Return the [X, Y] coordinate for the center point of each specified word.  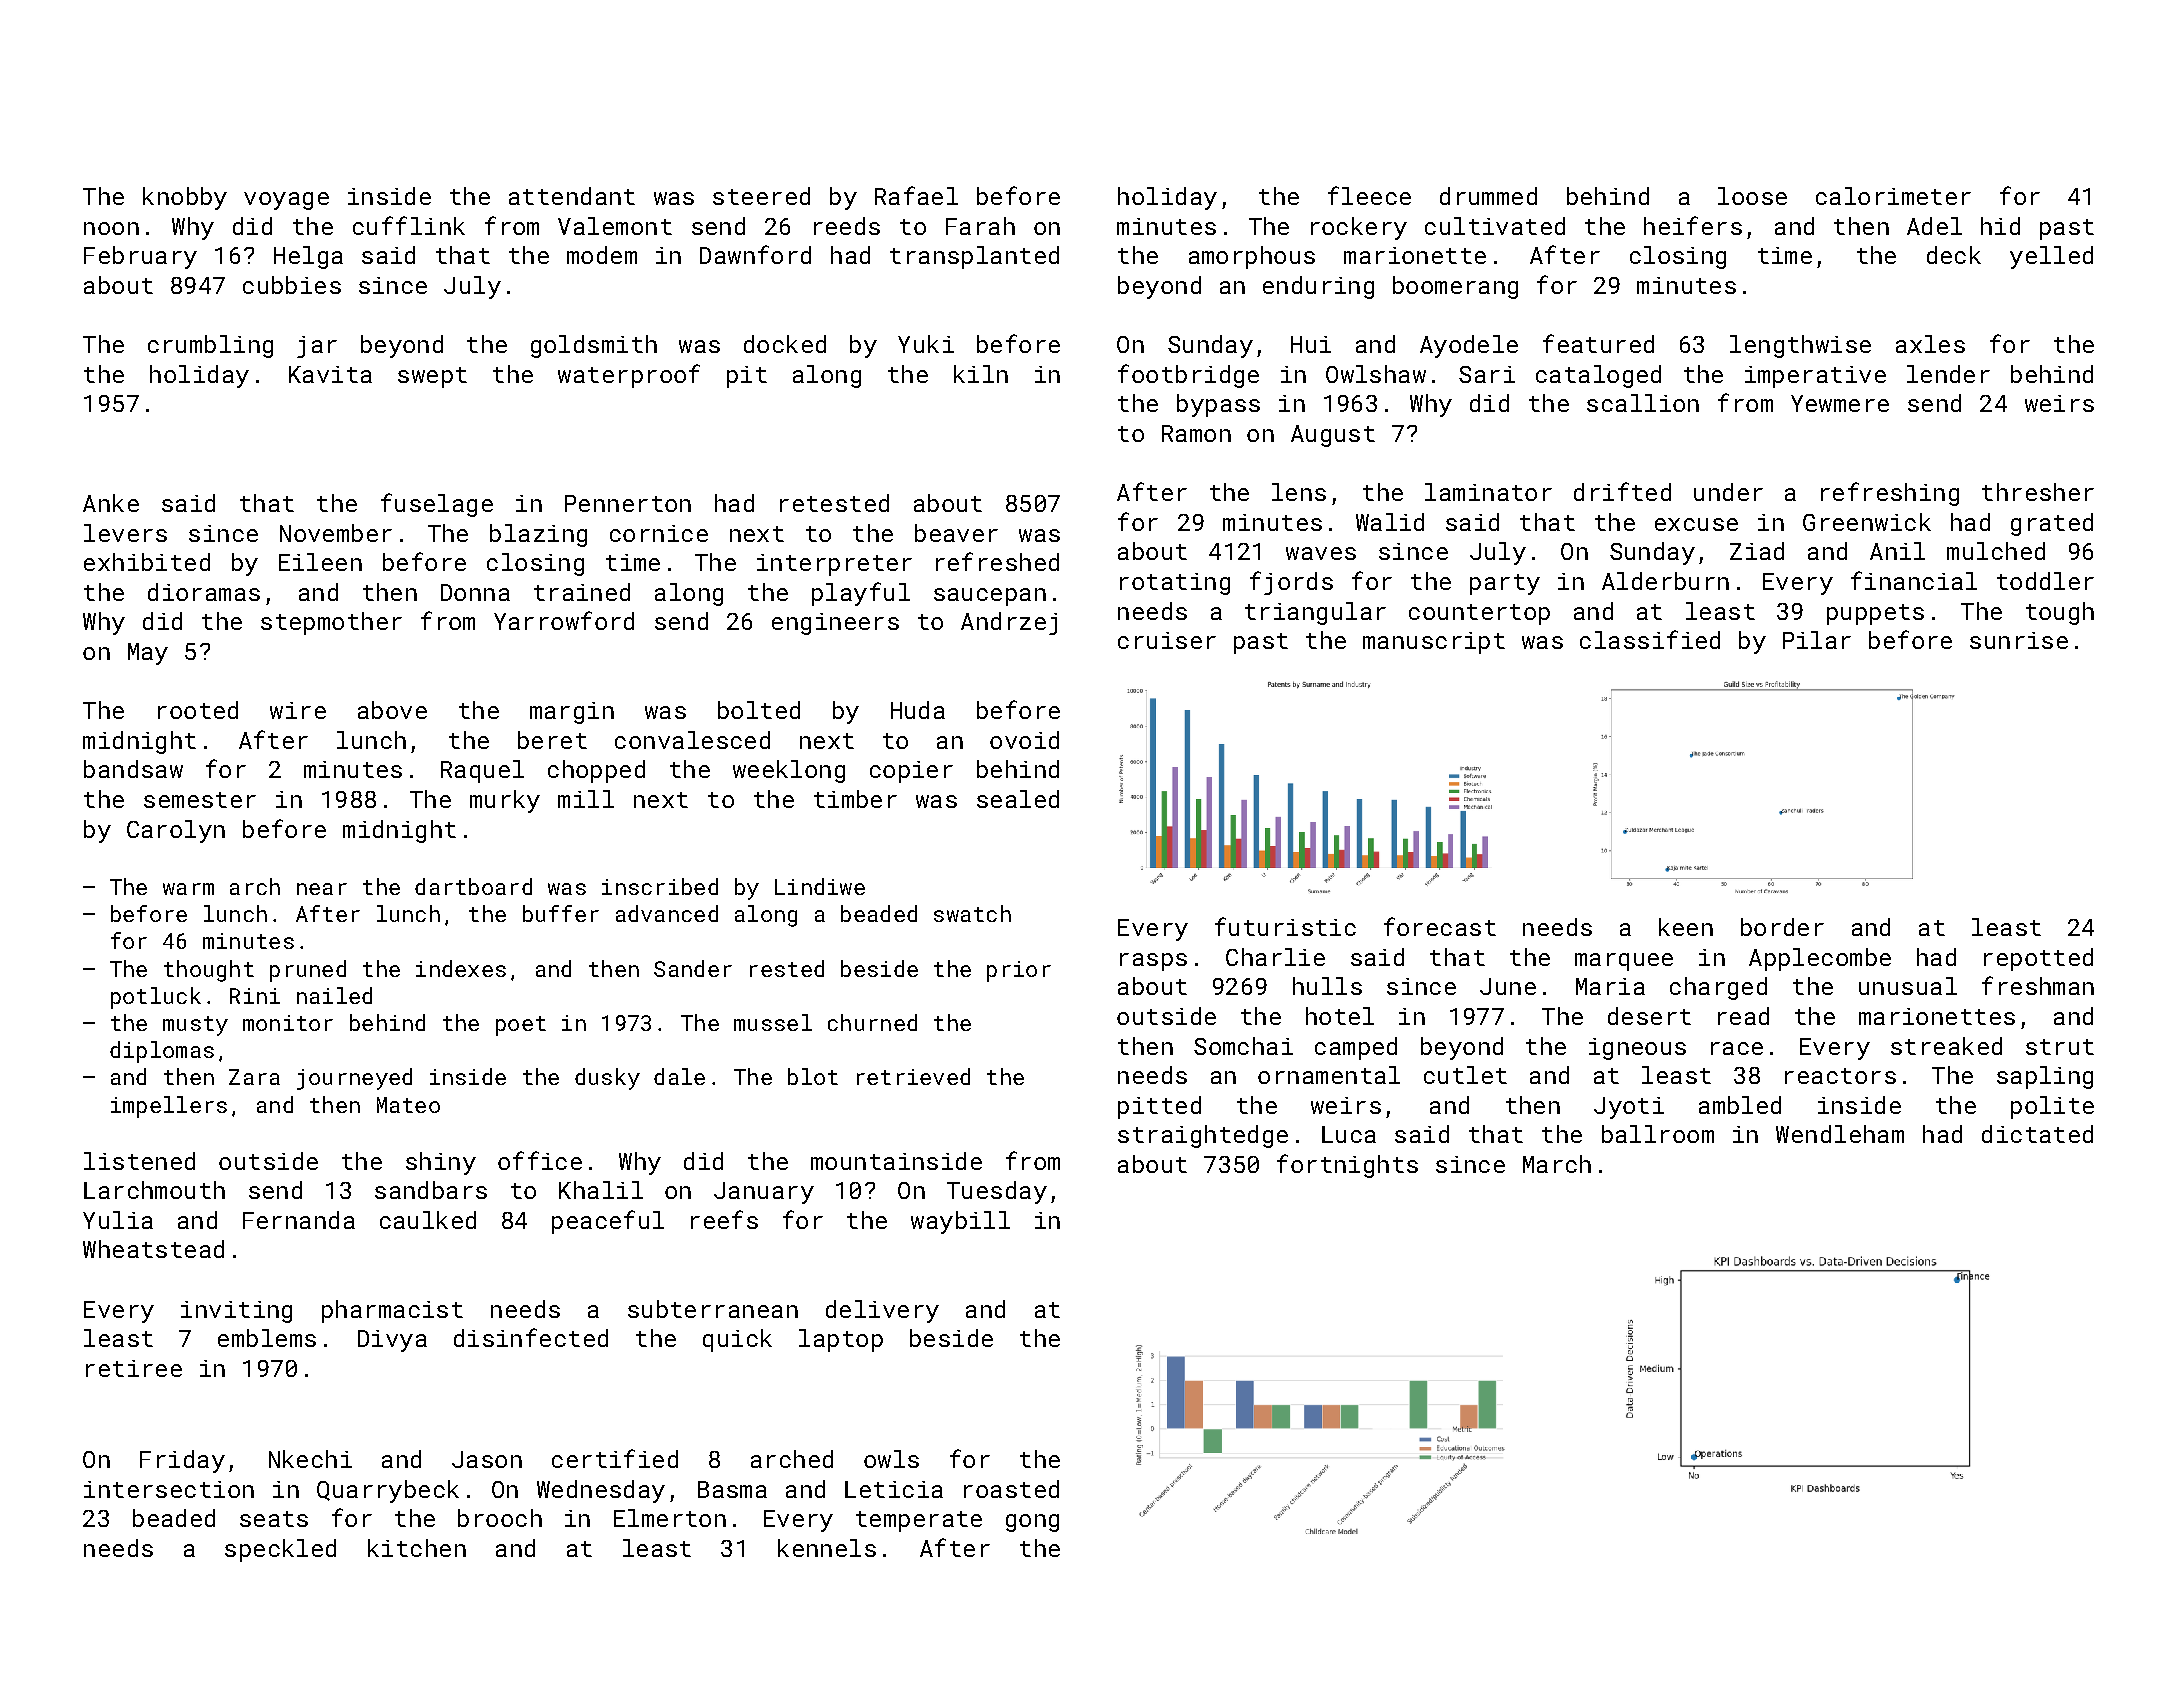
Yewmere [1840, 403]
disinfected [531, 1337]
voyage [286, 201]
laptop [841, 1340]
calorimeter [1893, 196]
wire [298, 710]
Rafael [916, 195]
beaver [956, 533]
